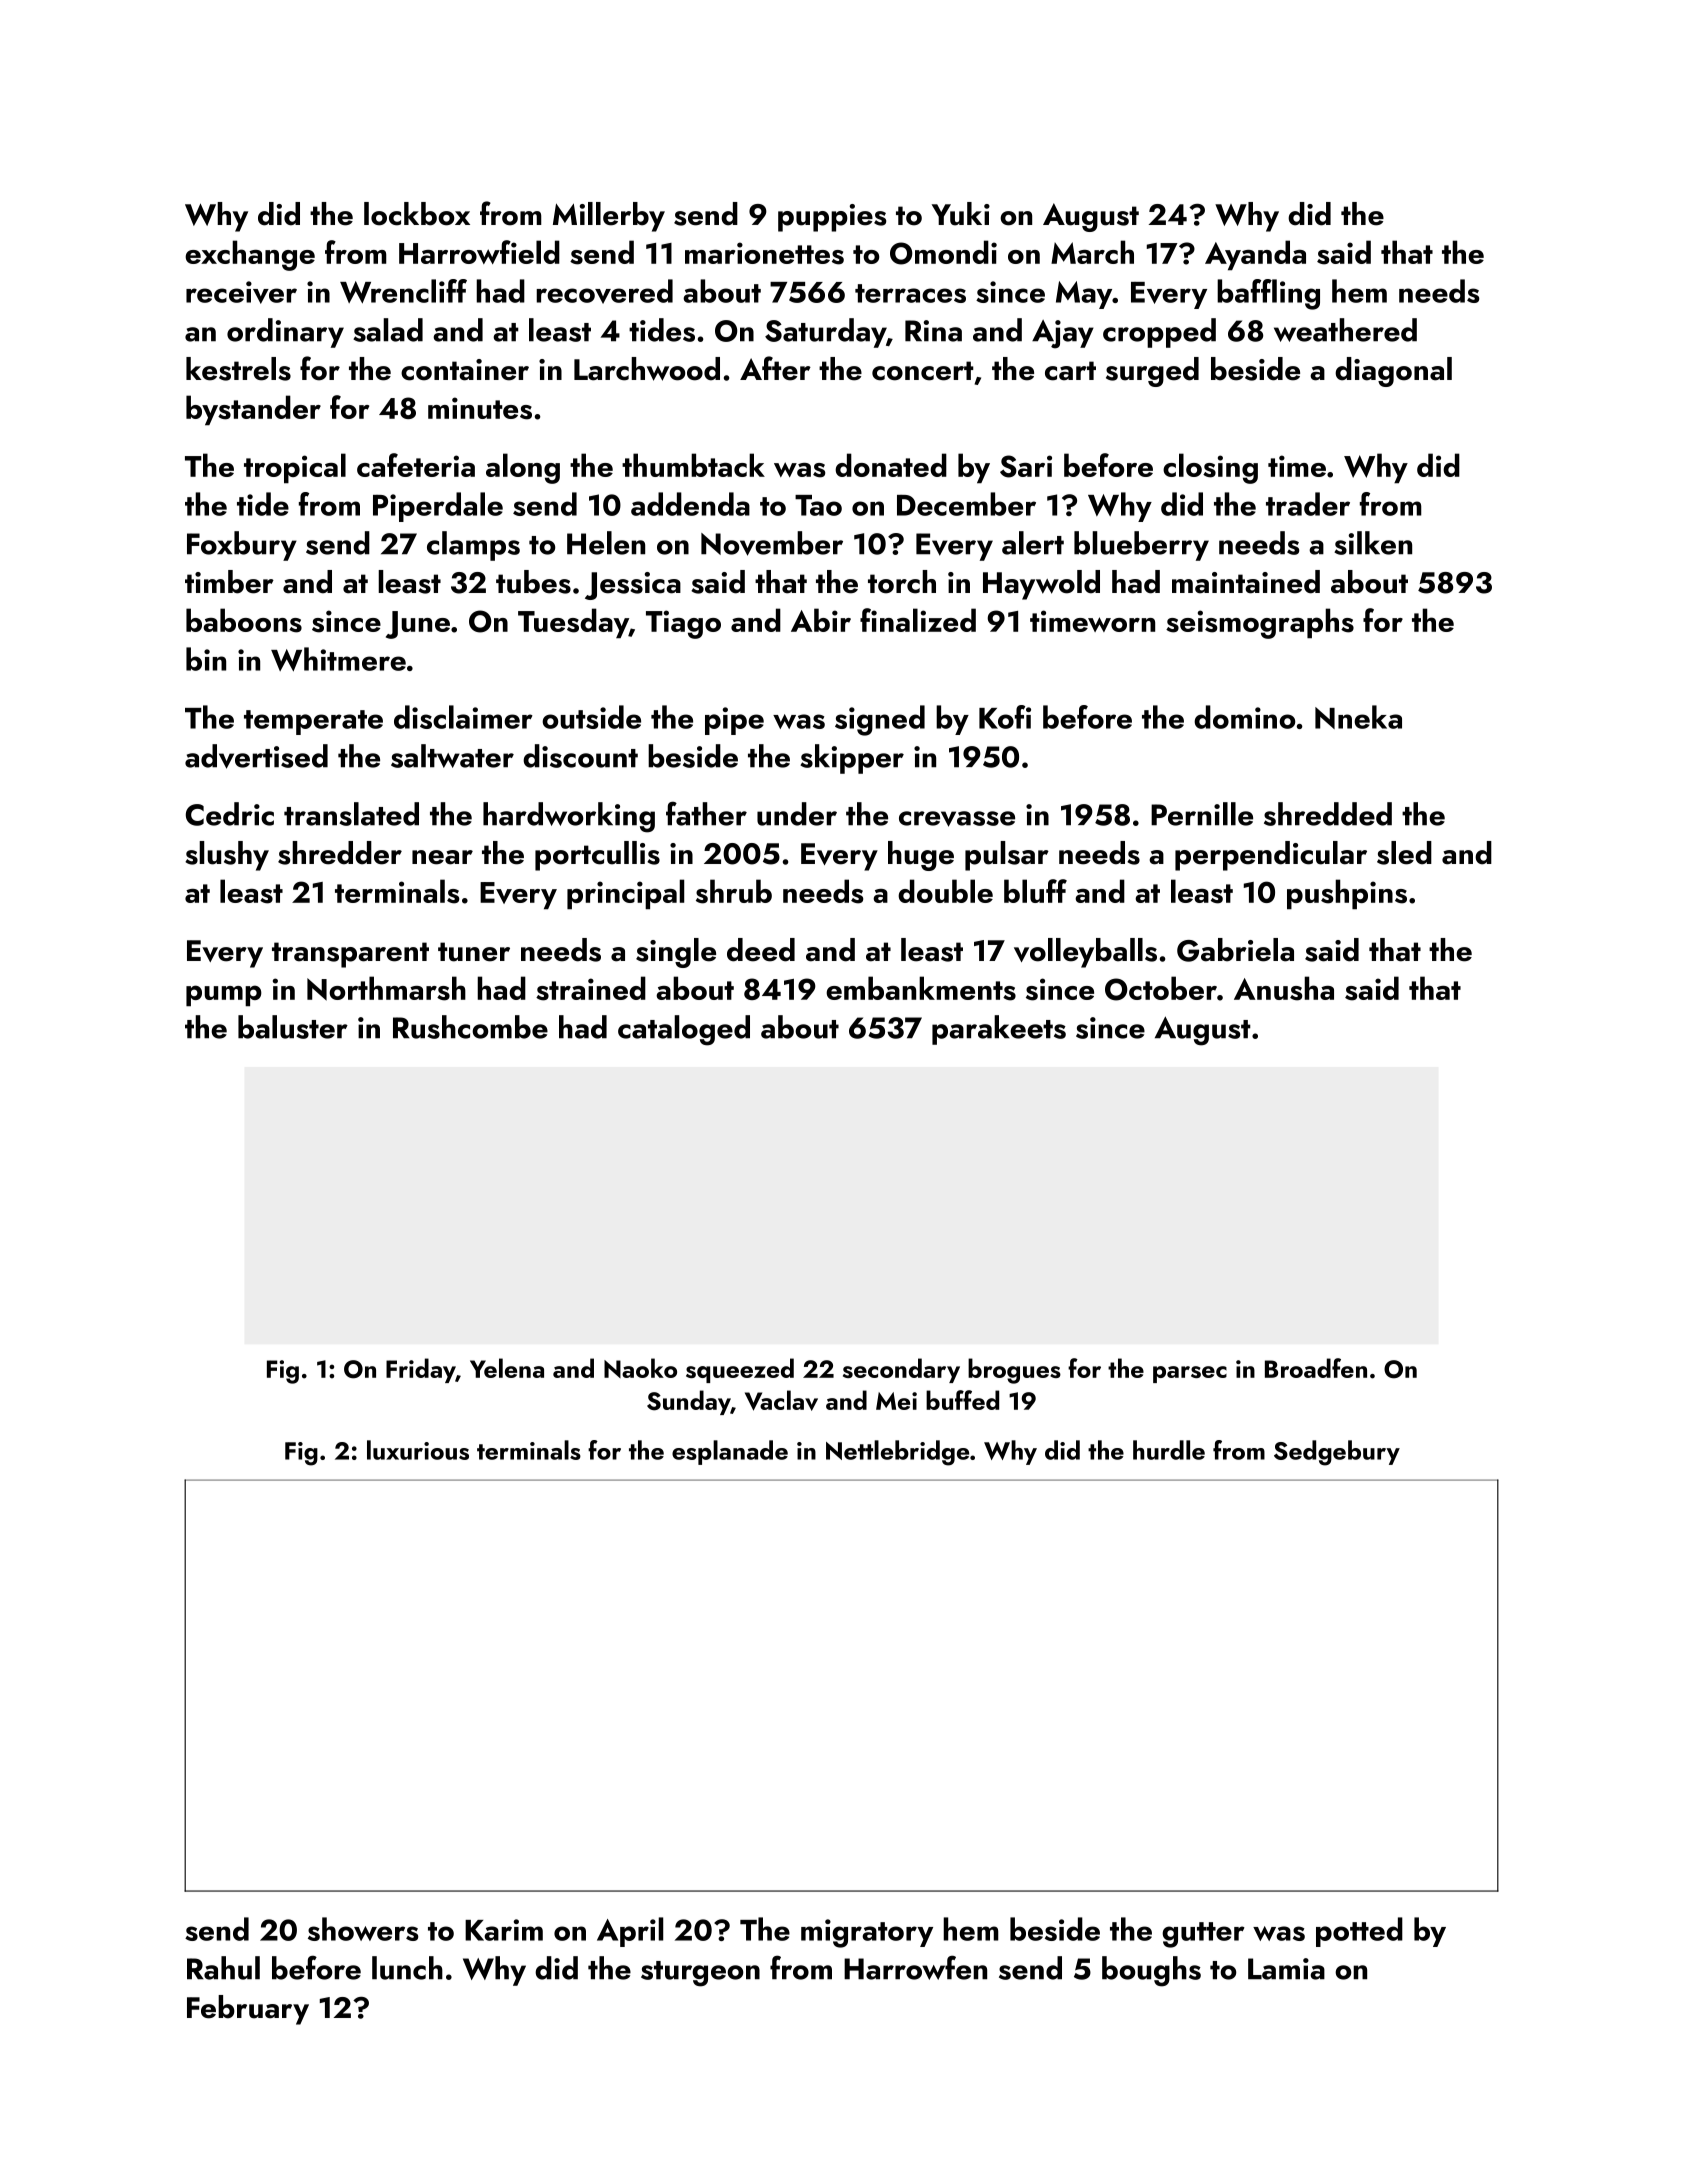 This image has width=1683, height=2178. Describe the element at coordinates (421, 1370) in the image. I see `Friday` at that location.
